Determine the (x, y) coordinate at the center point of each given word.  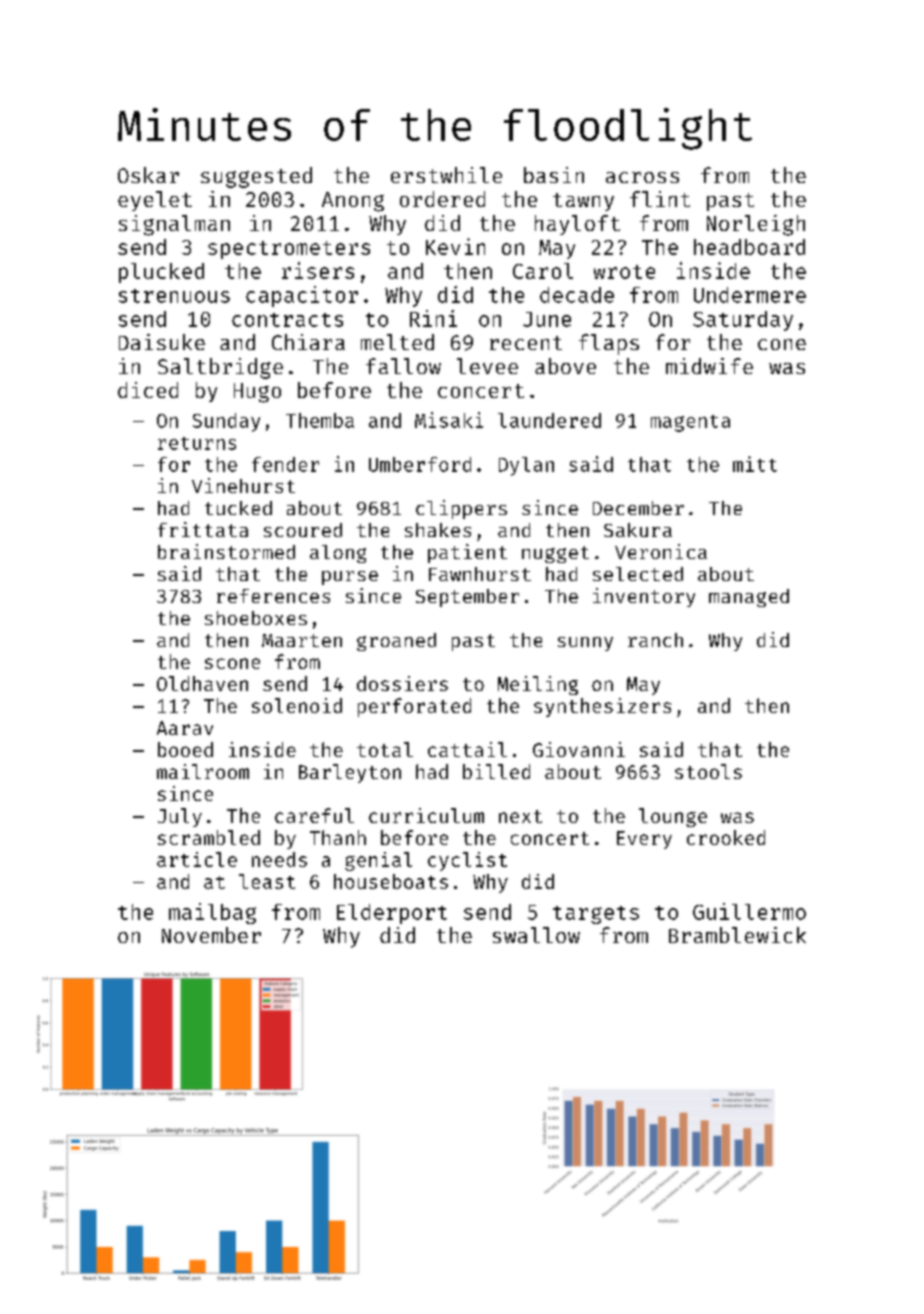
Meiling (538, 685)
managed (749, 598)
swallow (536, 935)
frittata (203, 529)
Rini (433, 318)
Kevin (455, 246)
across (642, 177)
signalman (174, 225)
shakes (438, 530)
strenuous (174, 296)
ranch (655, 640)
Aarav (185, 728)
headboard (749, 247)
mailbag (212, 913)
